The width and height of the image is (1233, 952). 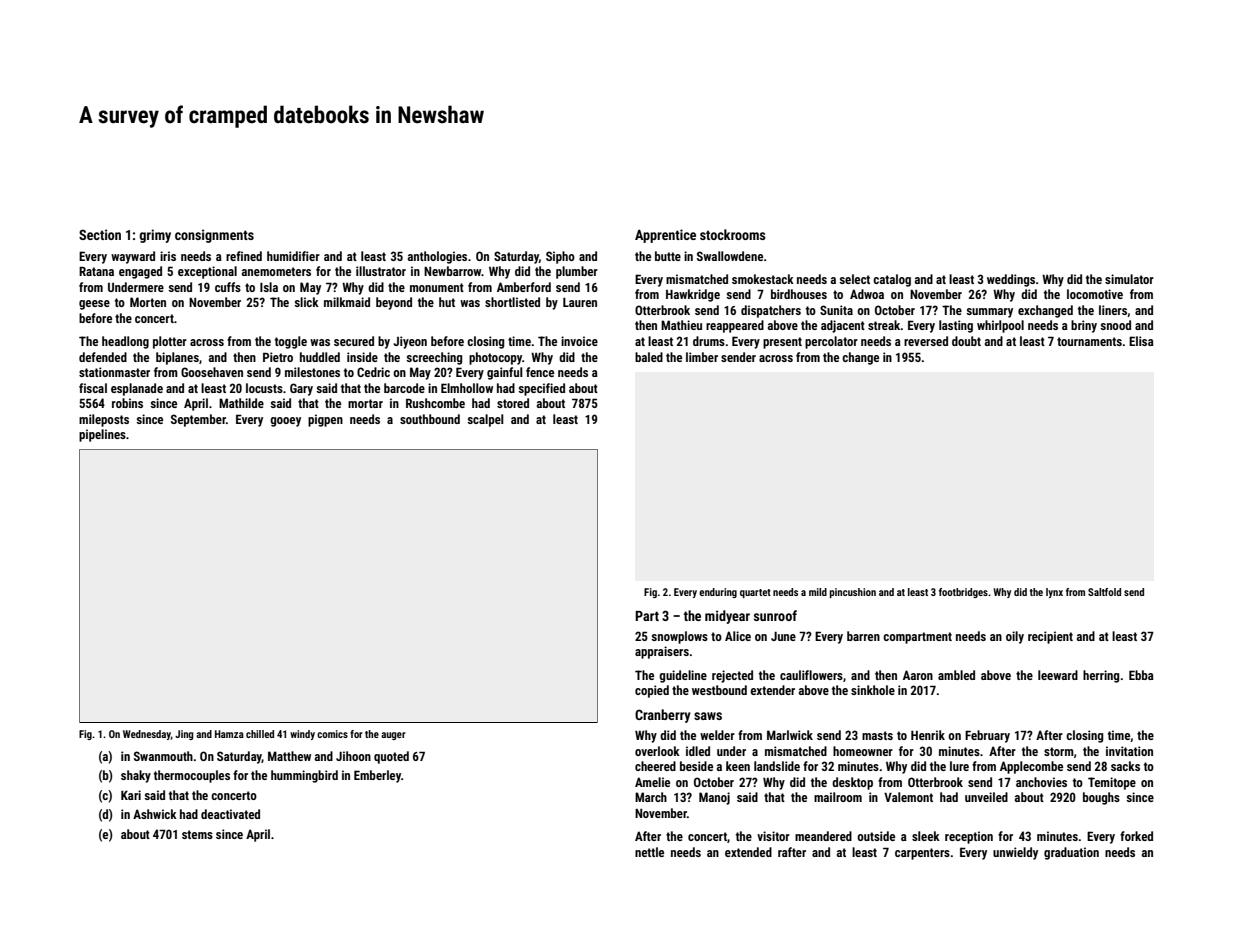 What do you see at coordinates (1104, 592) in the image?
I see `Saltfold` at bounding box center [1104, 592].
